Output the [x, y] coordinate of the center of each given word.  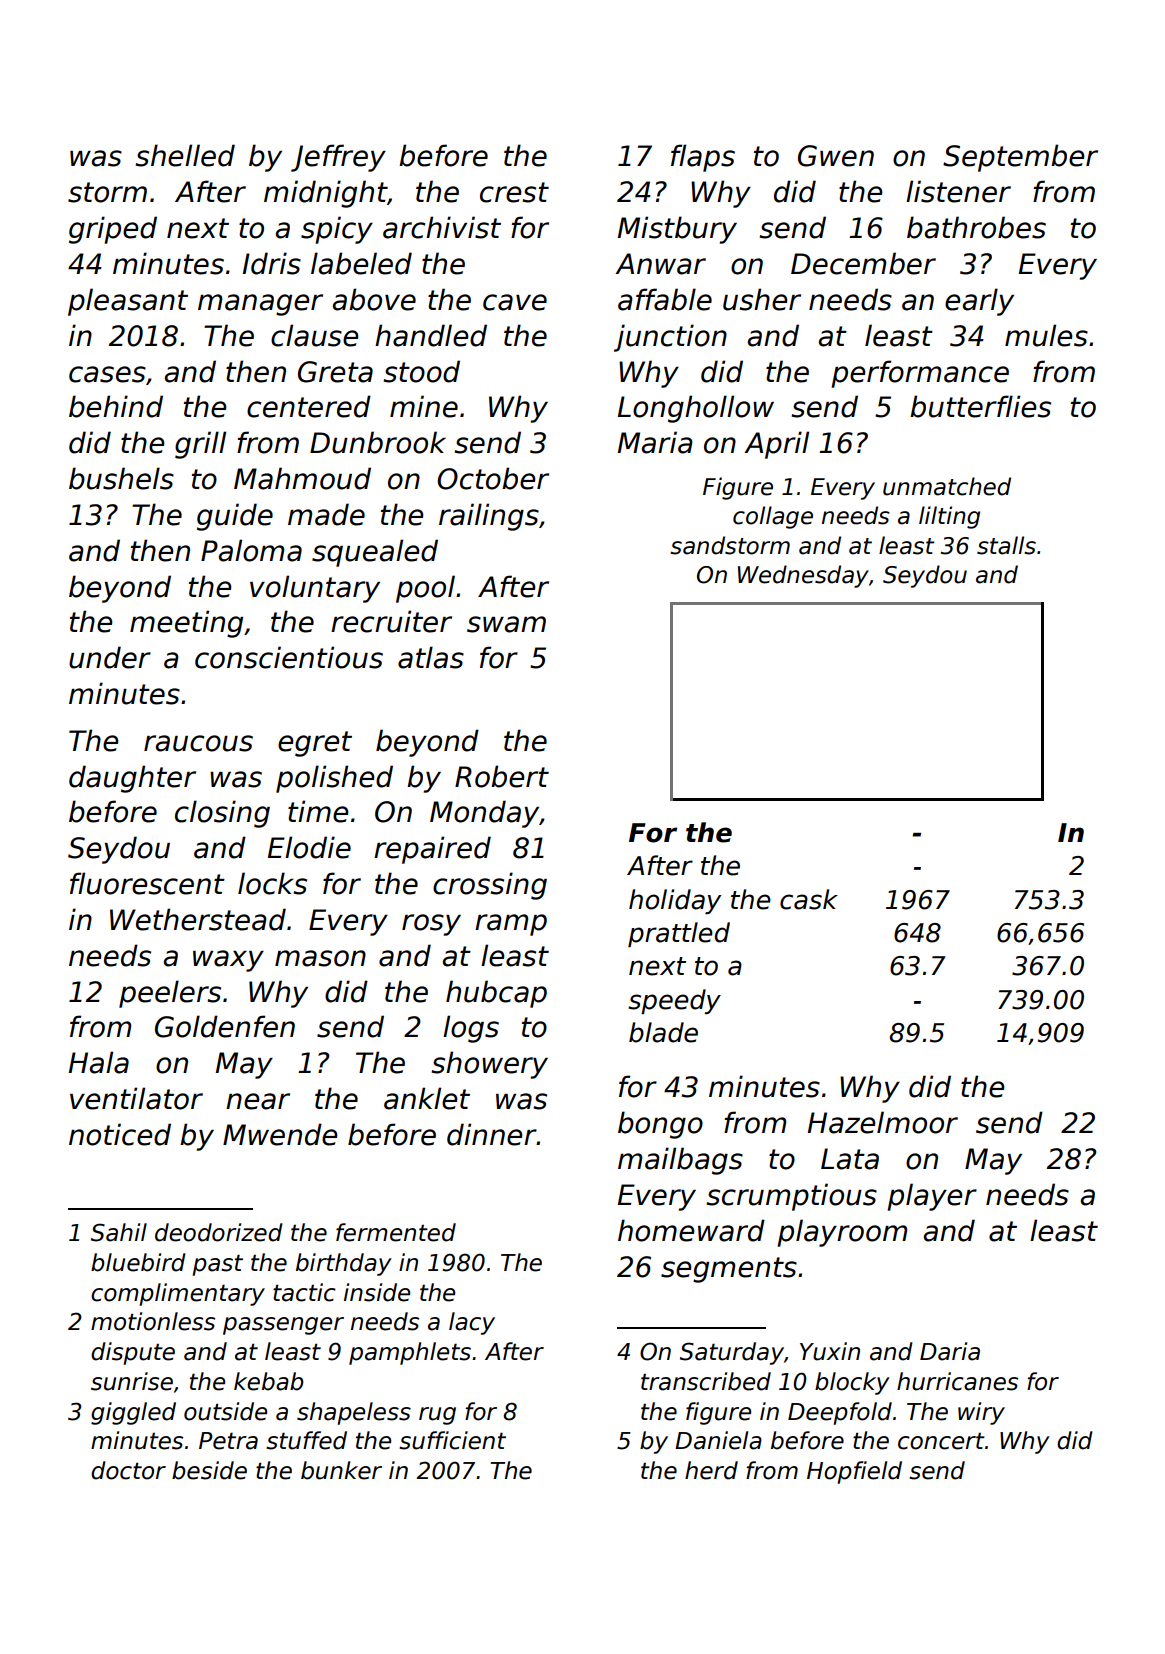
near [258, 1101]
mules [1046, 335]
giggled [133, 1413]
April [776, 445]
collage [773, 517]
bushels [121, 478]
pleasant [128, 302]
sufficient [452, 1440]
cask [809, 899]
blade [663, 1032]
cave [515, 302]
